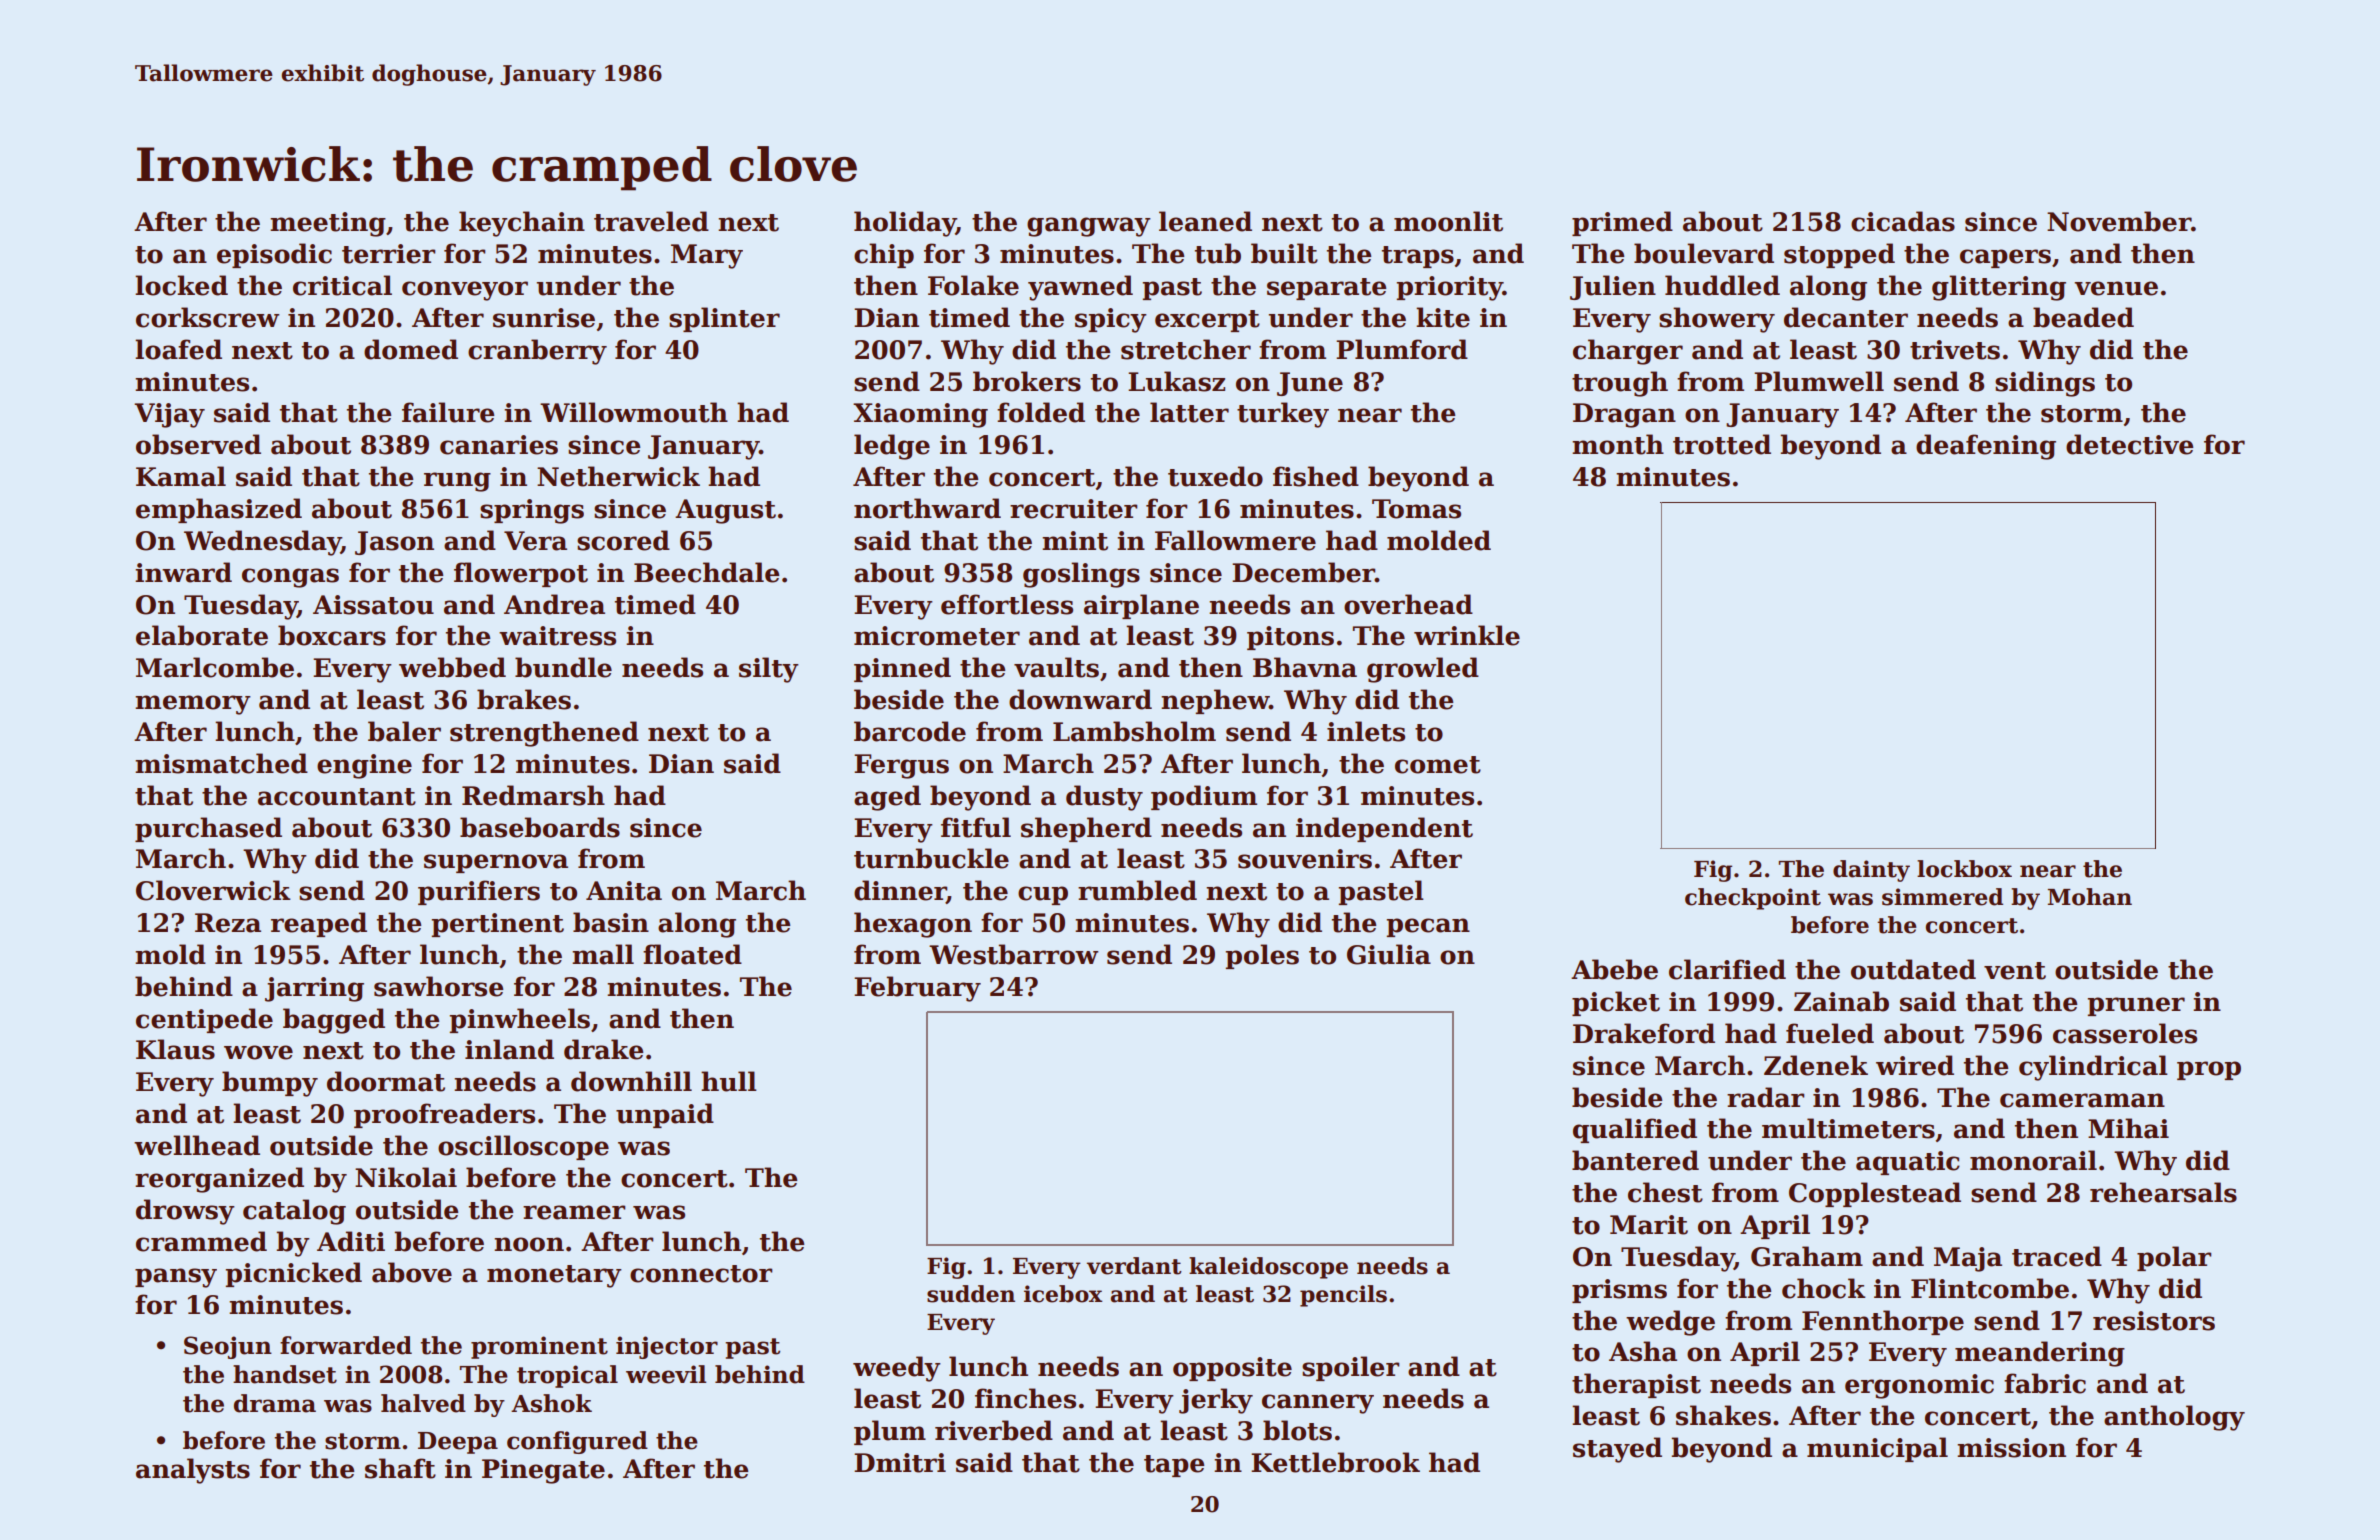 Image resolution: width=2380 pixels, height=1540 pixels. I want to click on tape, so click(1174, 1466).
